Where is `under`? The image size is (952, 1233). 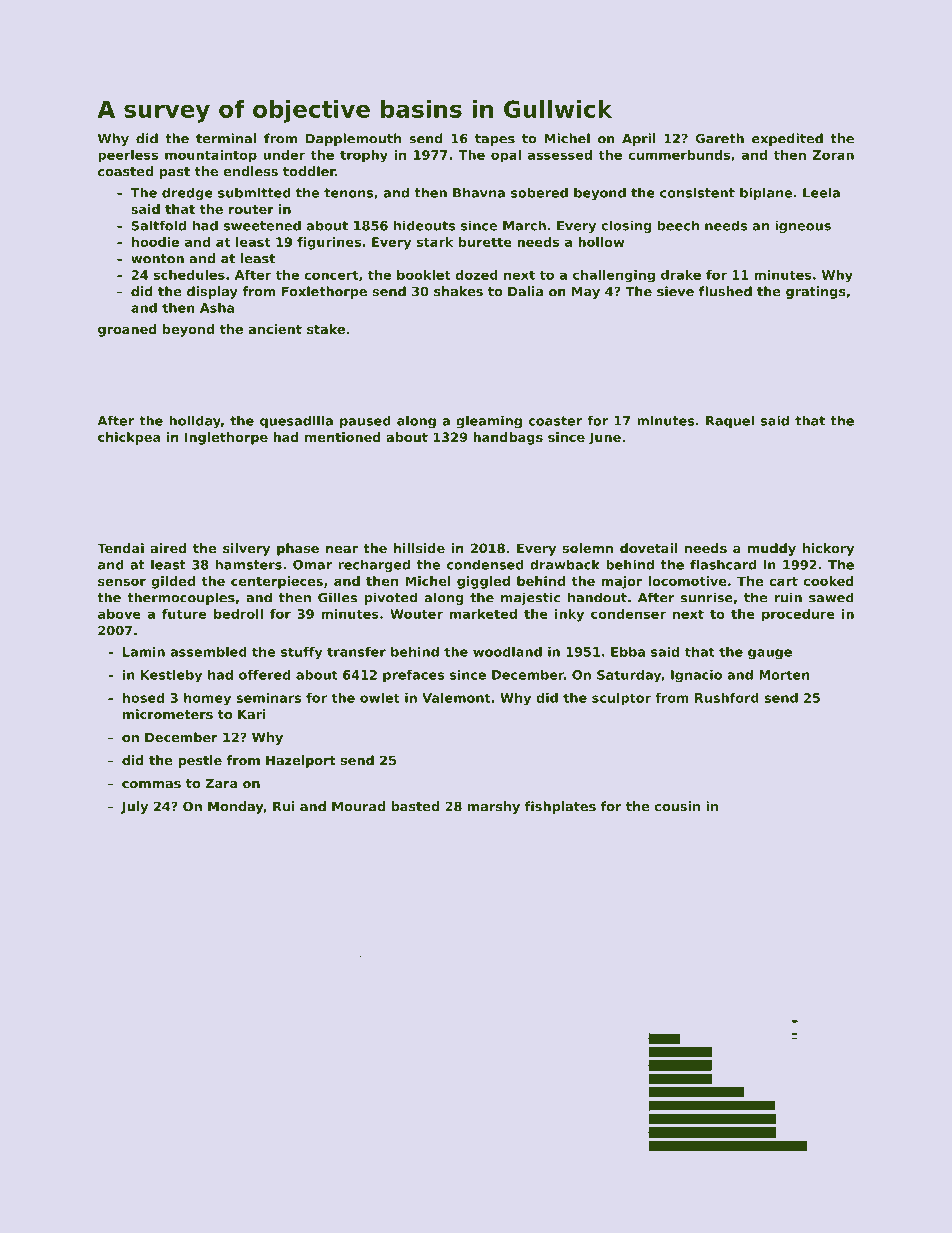
under is located at coordinates (284, 155).
